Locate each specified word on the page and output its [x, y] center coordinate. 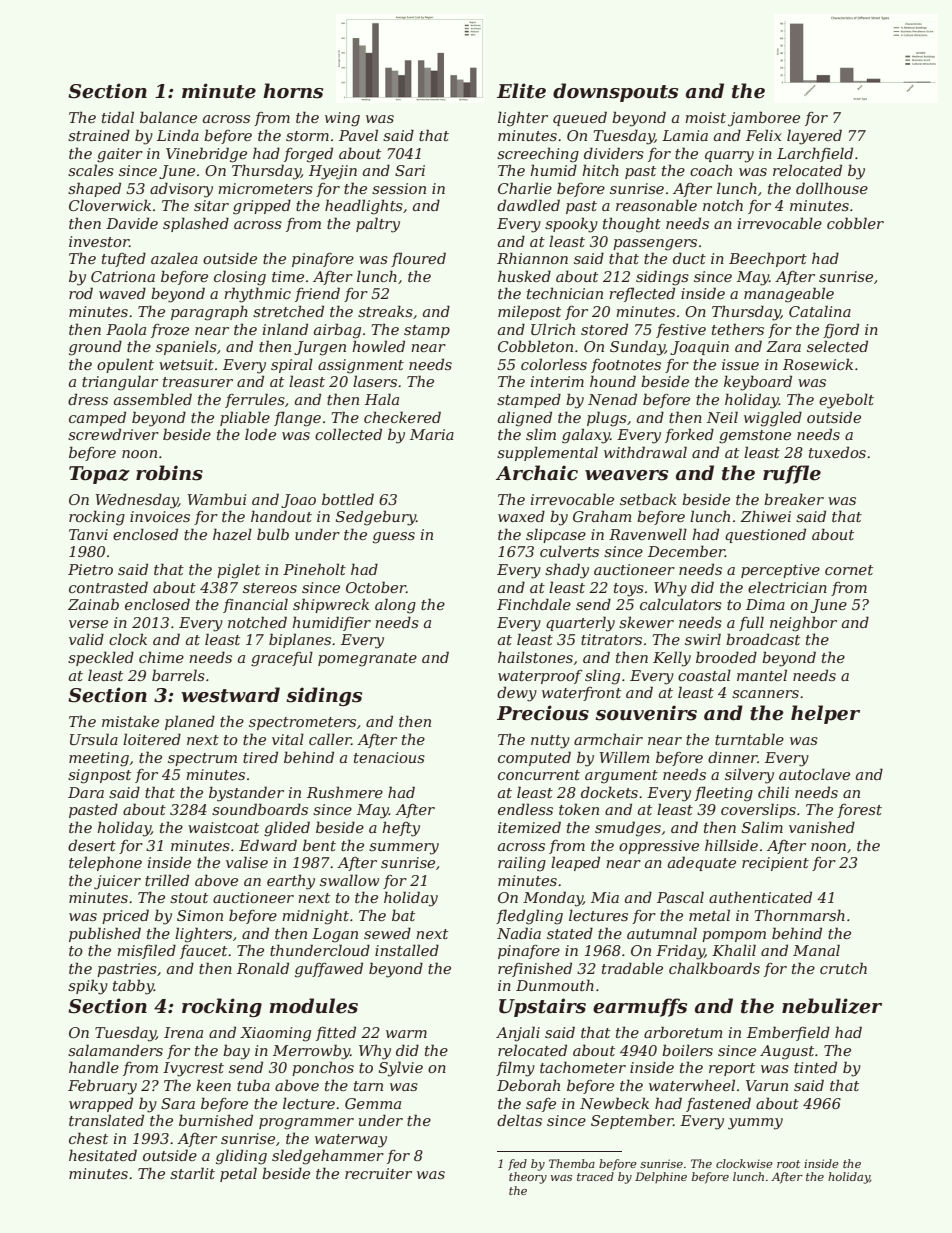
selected [837, 346]
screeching [538, 155]
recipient [775, 864]
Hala [382, 399]
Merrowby [311, 1052]
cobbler [855, 223]
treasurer [198, 382]
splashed [196, 224]
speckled [101, 658]
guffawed [329, 970]
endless [525, 809]
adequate [702, 863]
